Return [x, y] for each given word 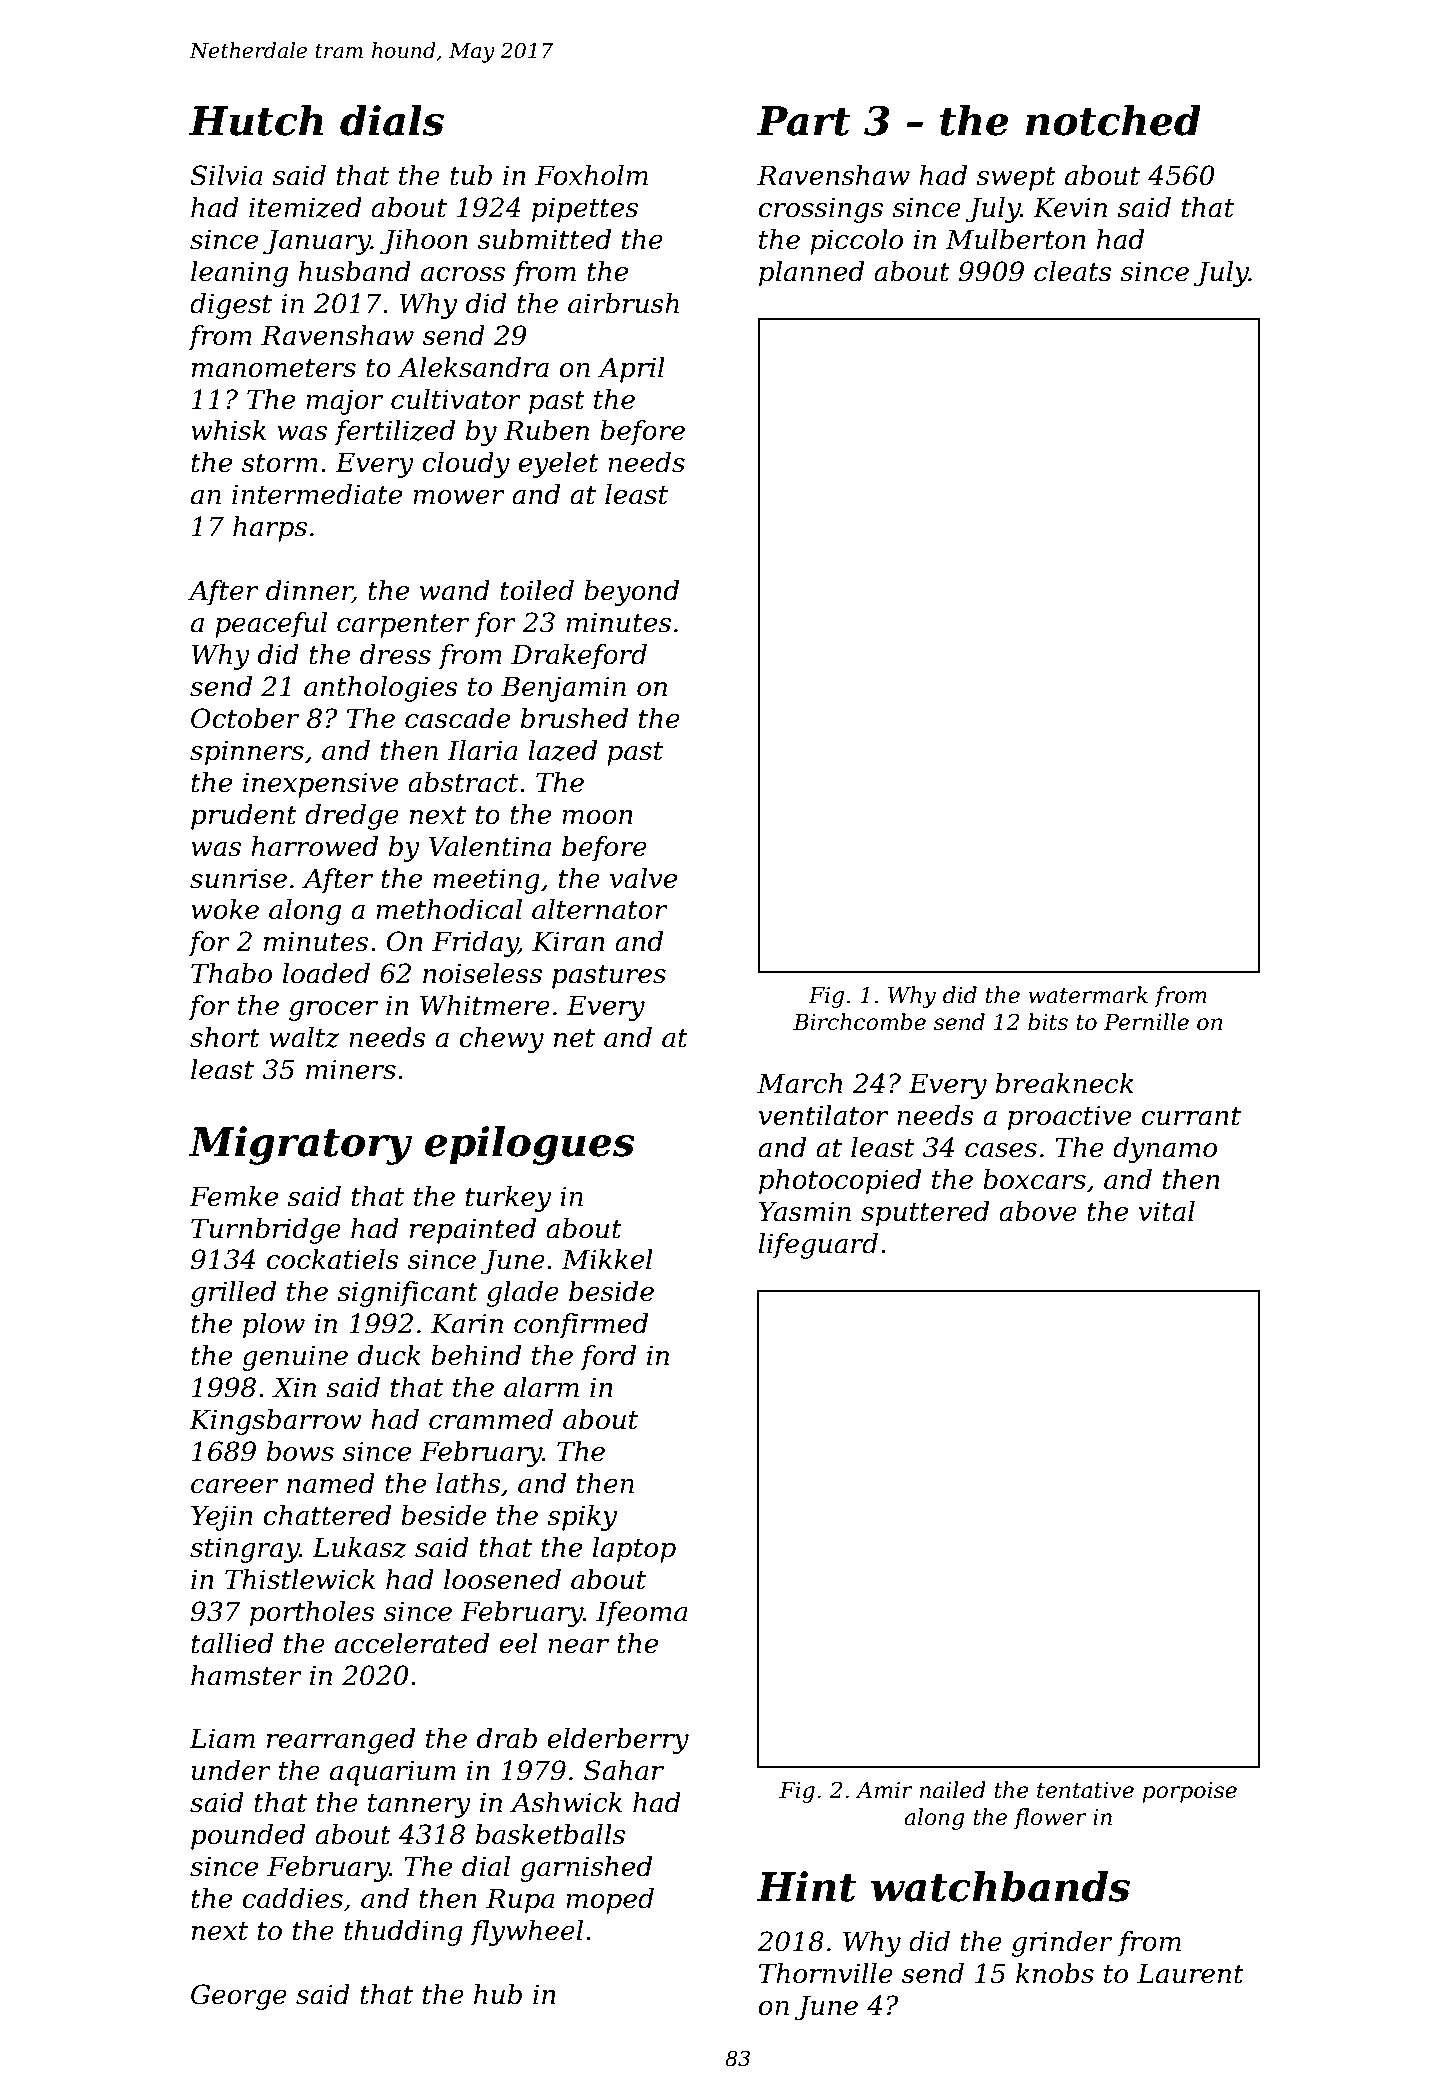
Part [803, 121]
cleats [1073, 271]
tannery [419, 1806]
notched [1113, 120]
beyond [631, 593]
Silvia [227, 175]
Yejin [222, 1518]
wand [455, 590]
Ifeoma [642, 1614]
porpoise [1189, 1792]
